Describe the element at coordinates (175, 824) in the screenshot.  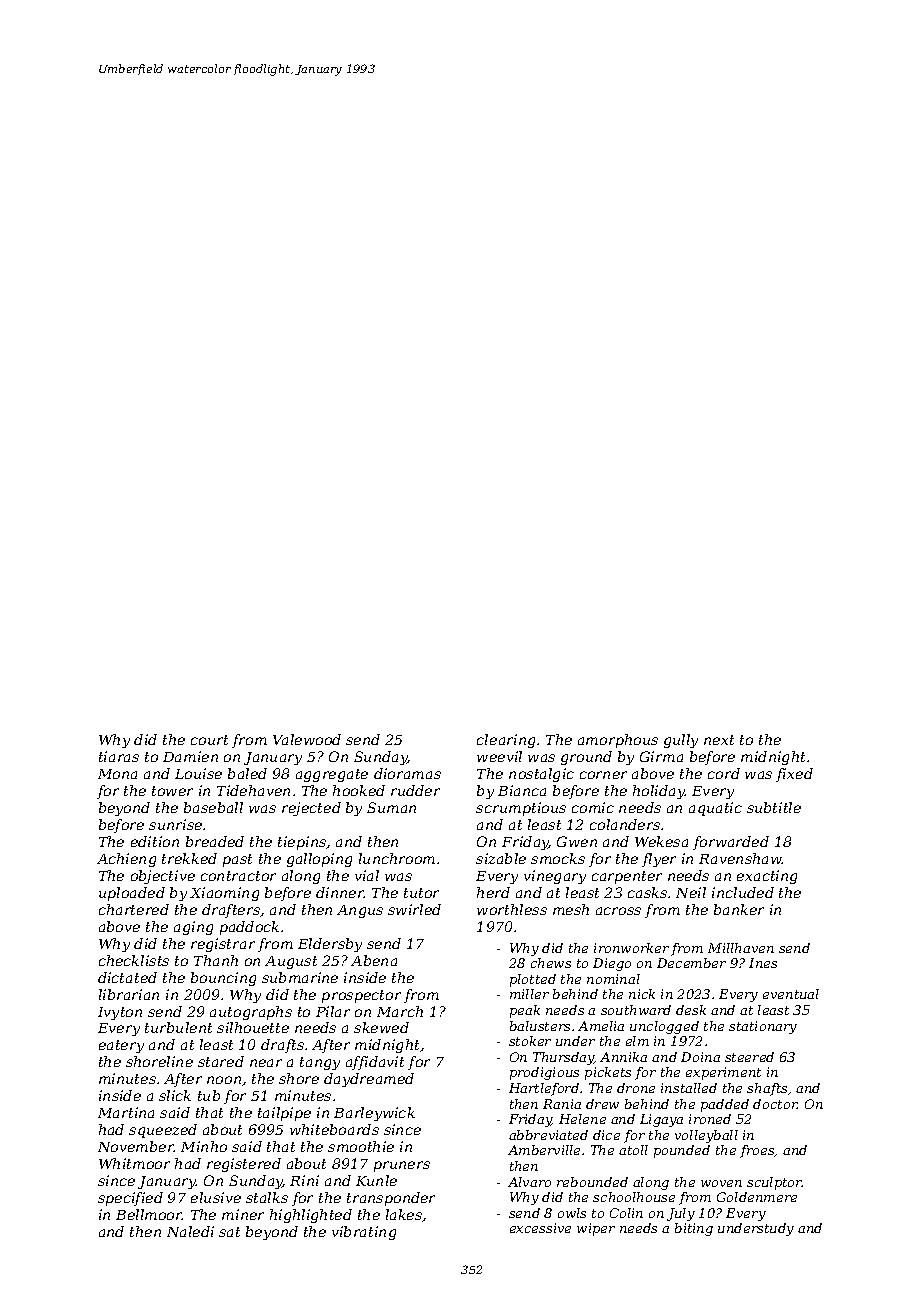
I see `sunrise` at that location.
